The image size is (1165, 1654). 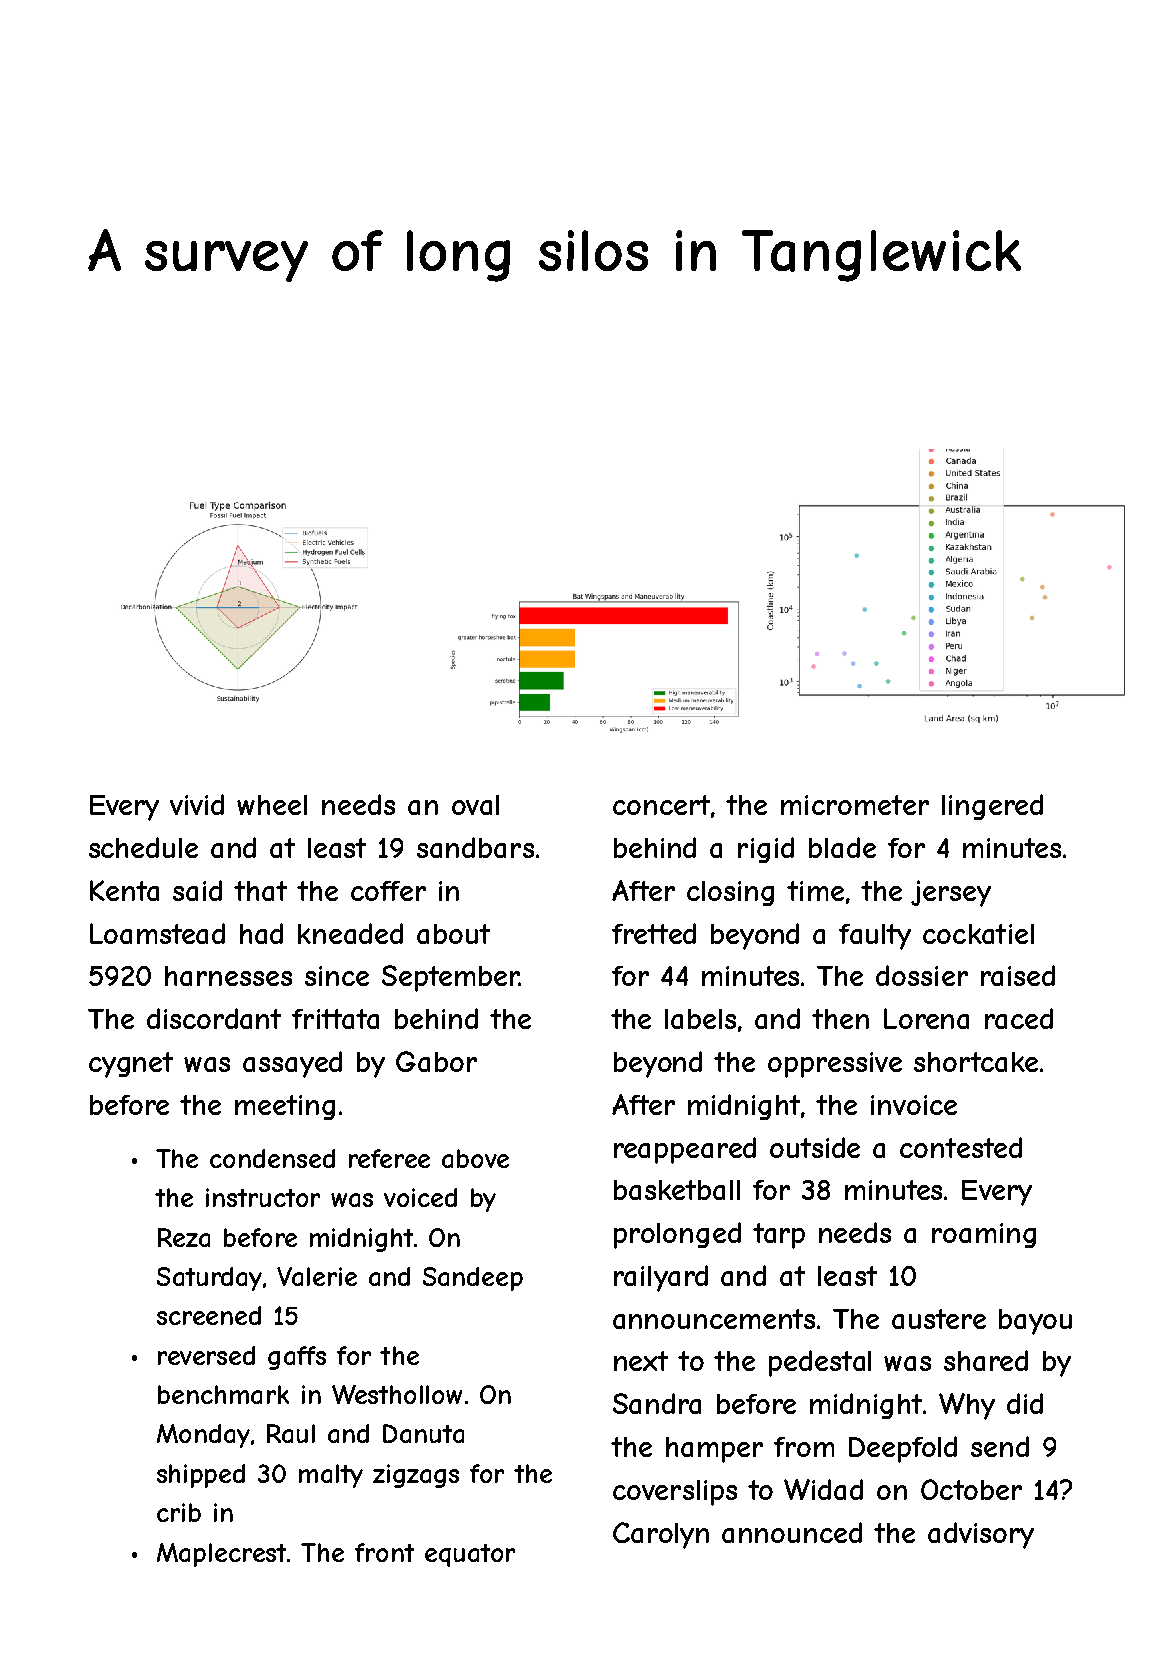 I want to click on discordant, so click(x=214, y=1018).
